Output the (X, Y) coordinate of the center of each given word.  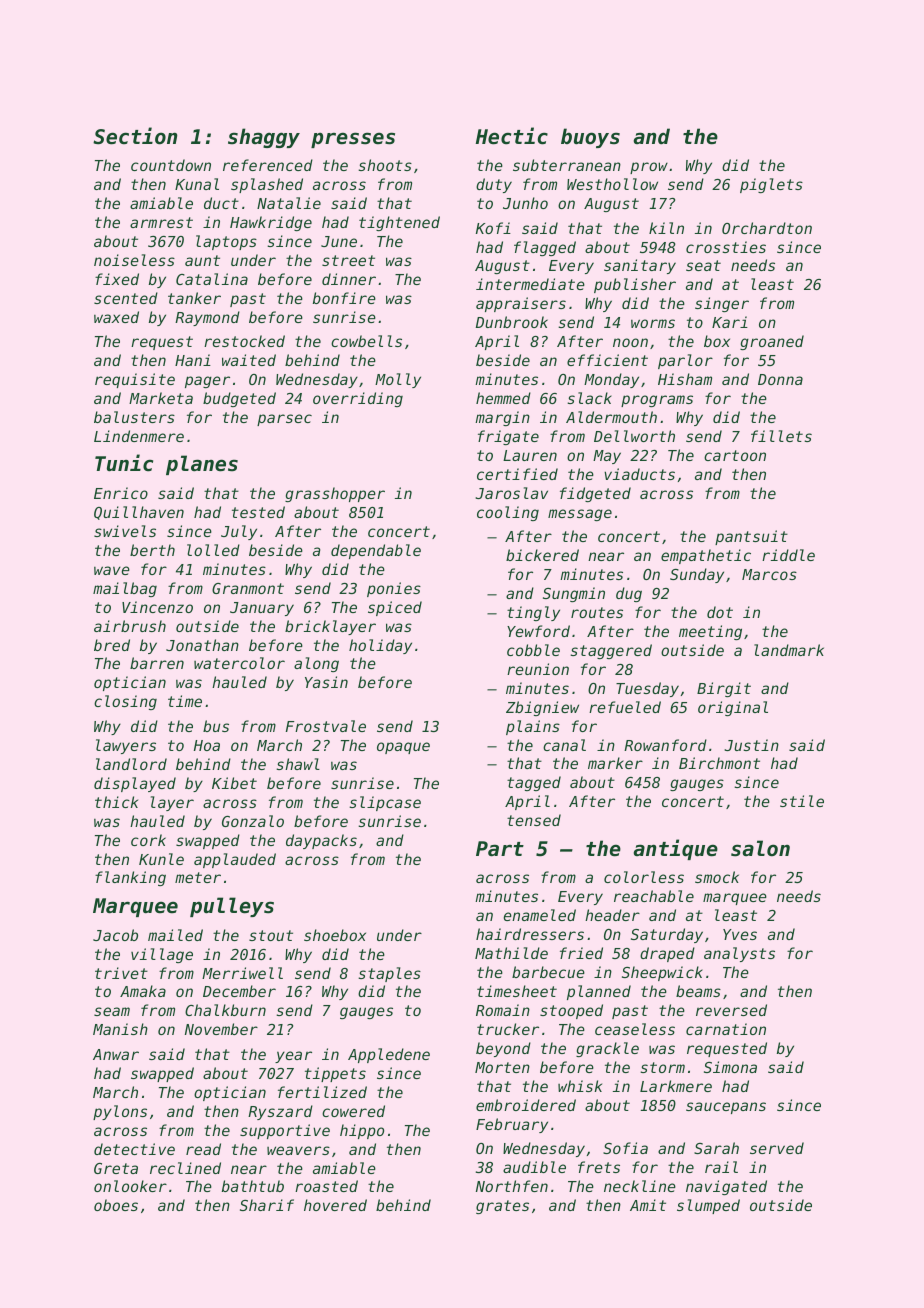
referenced (268, 165)
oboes (116, 1205)
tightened (399, 223)
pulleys (232, 907)
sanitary (640, 266)
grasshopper (335, 494)
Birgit (724, 689)
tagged (534, 783)
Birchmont (719, 763)
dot (720, 612)
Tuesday (647, 689)
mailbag (125, 589)
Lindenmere (139, 436)
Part (500, 849)
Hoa (207, 745)
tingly (533, 613)
